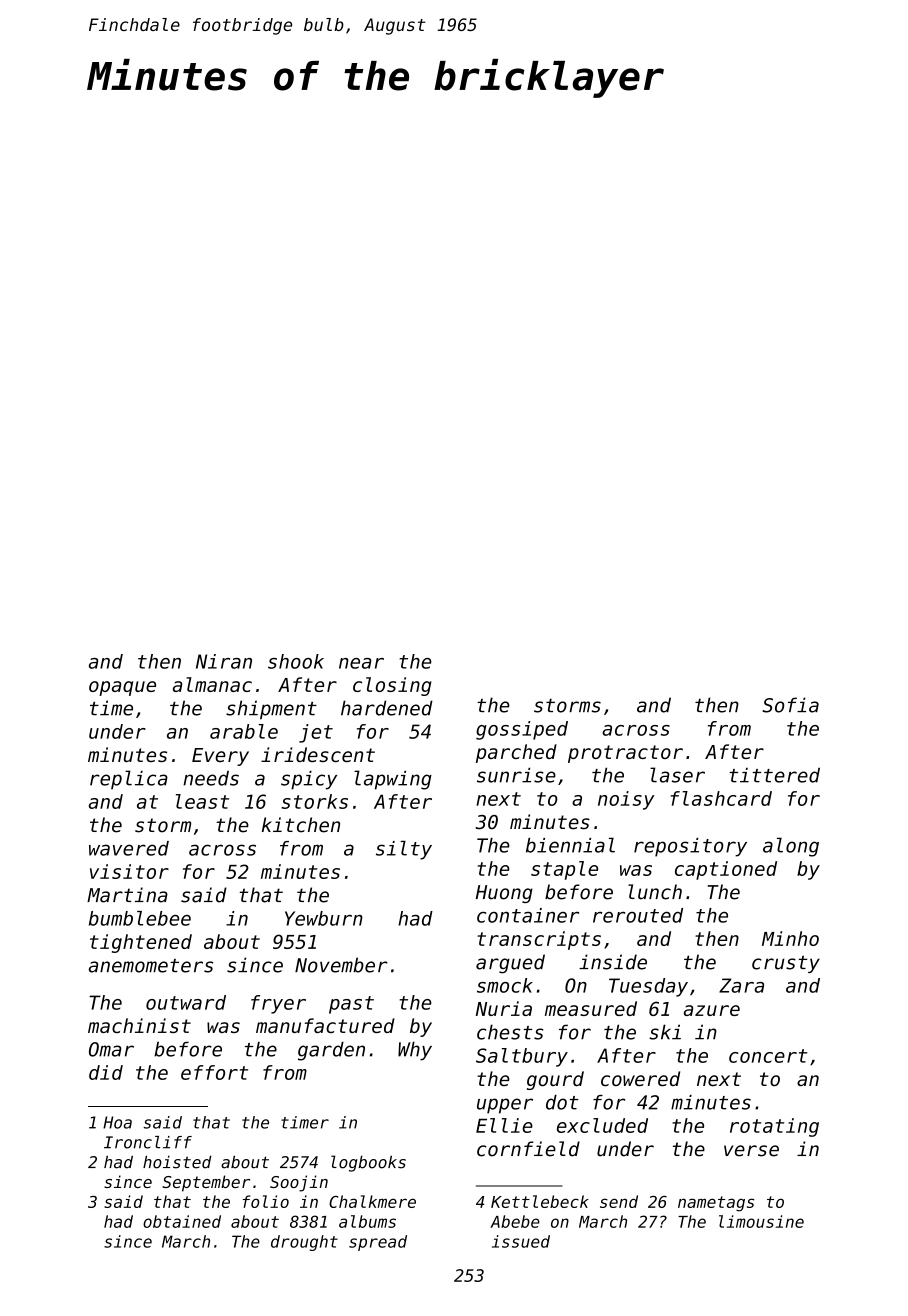 The image size is (908, 1316). I want to click on captioned, so click(726, 870).
